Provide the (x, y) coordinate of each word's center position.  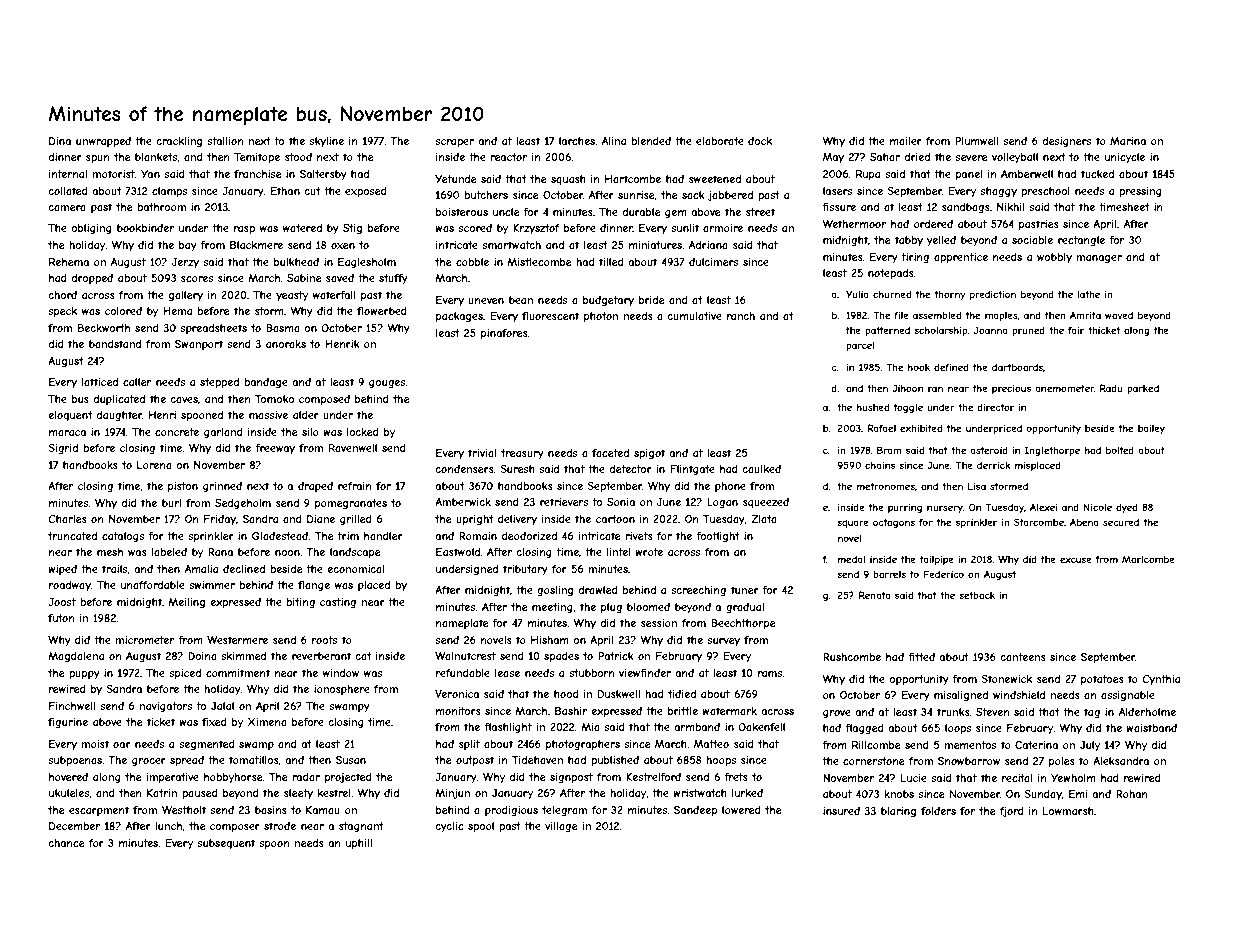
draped (315, 487)
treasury (522, 454)
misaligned (961, 696)
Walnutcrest (465, 656)
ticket (161, 722)
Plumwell (977, 141)
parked (1143, 389)
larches (577, 141)
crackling (179, 142)
